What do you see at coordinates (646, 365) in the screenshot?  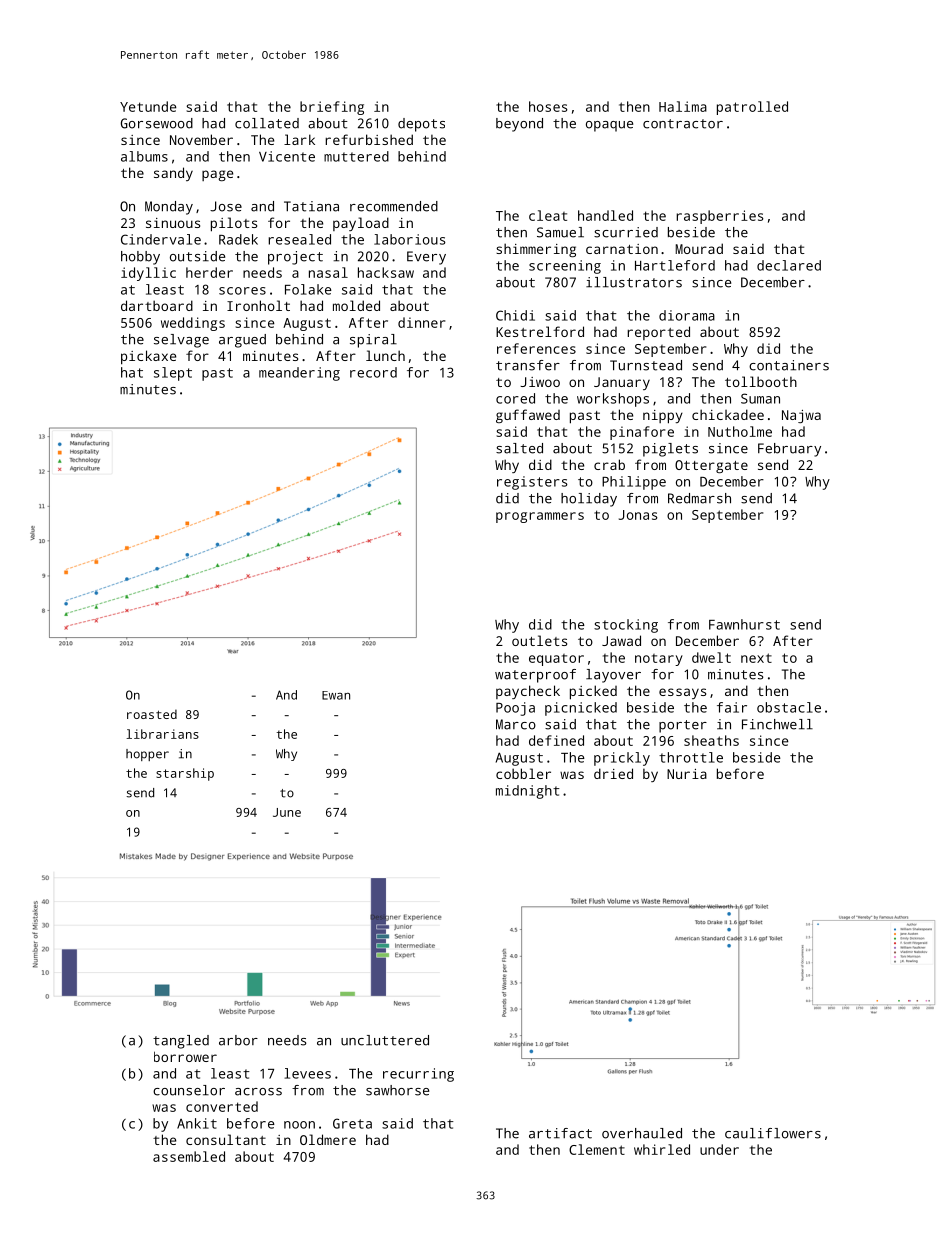 I see `Turnstead` at bounding box center [646, 365].
